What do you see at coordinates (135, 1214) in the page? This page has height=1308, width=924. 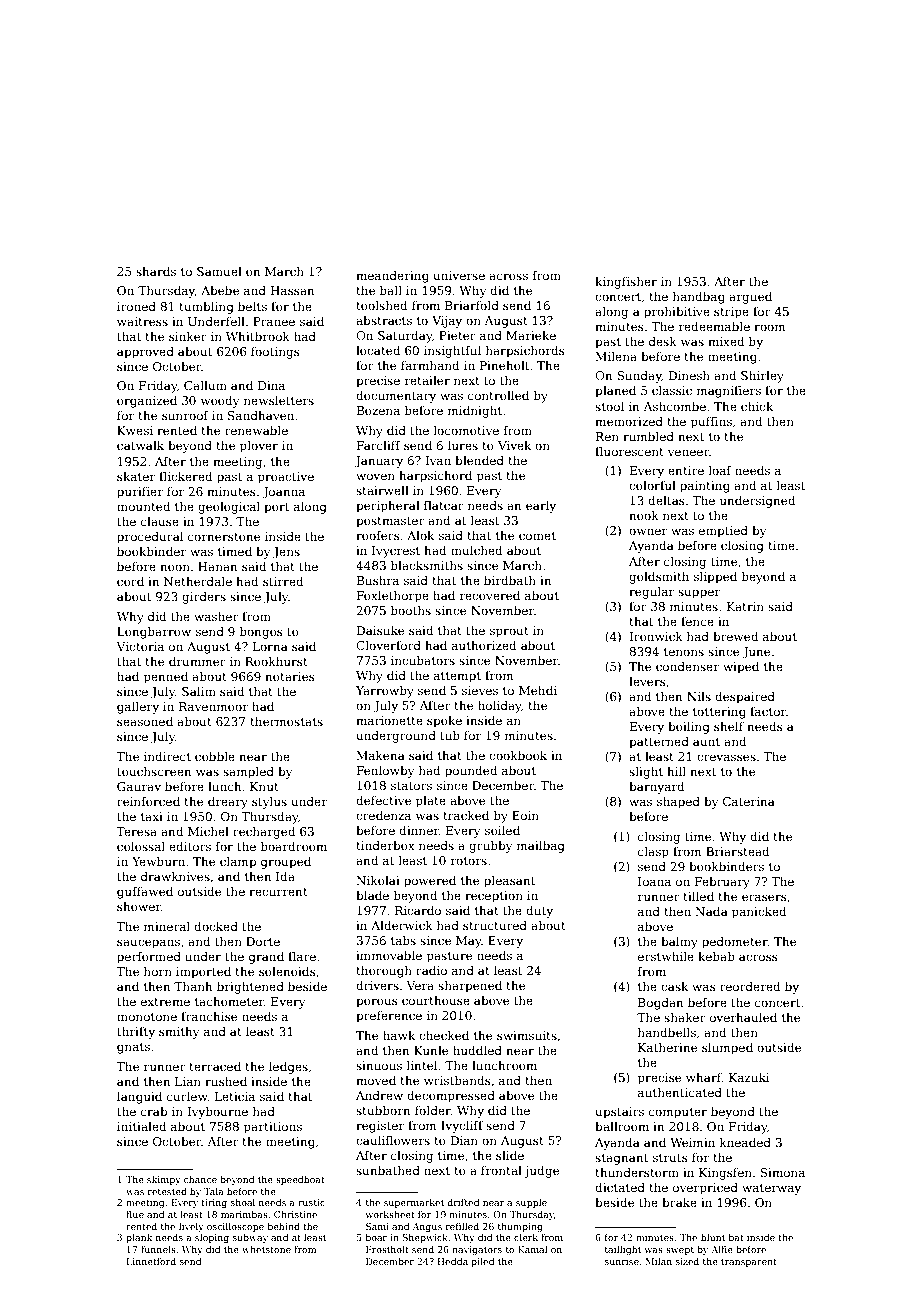 I see `flue` at bounding box center [135, 1214].
